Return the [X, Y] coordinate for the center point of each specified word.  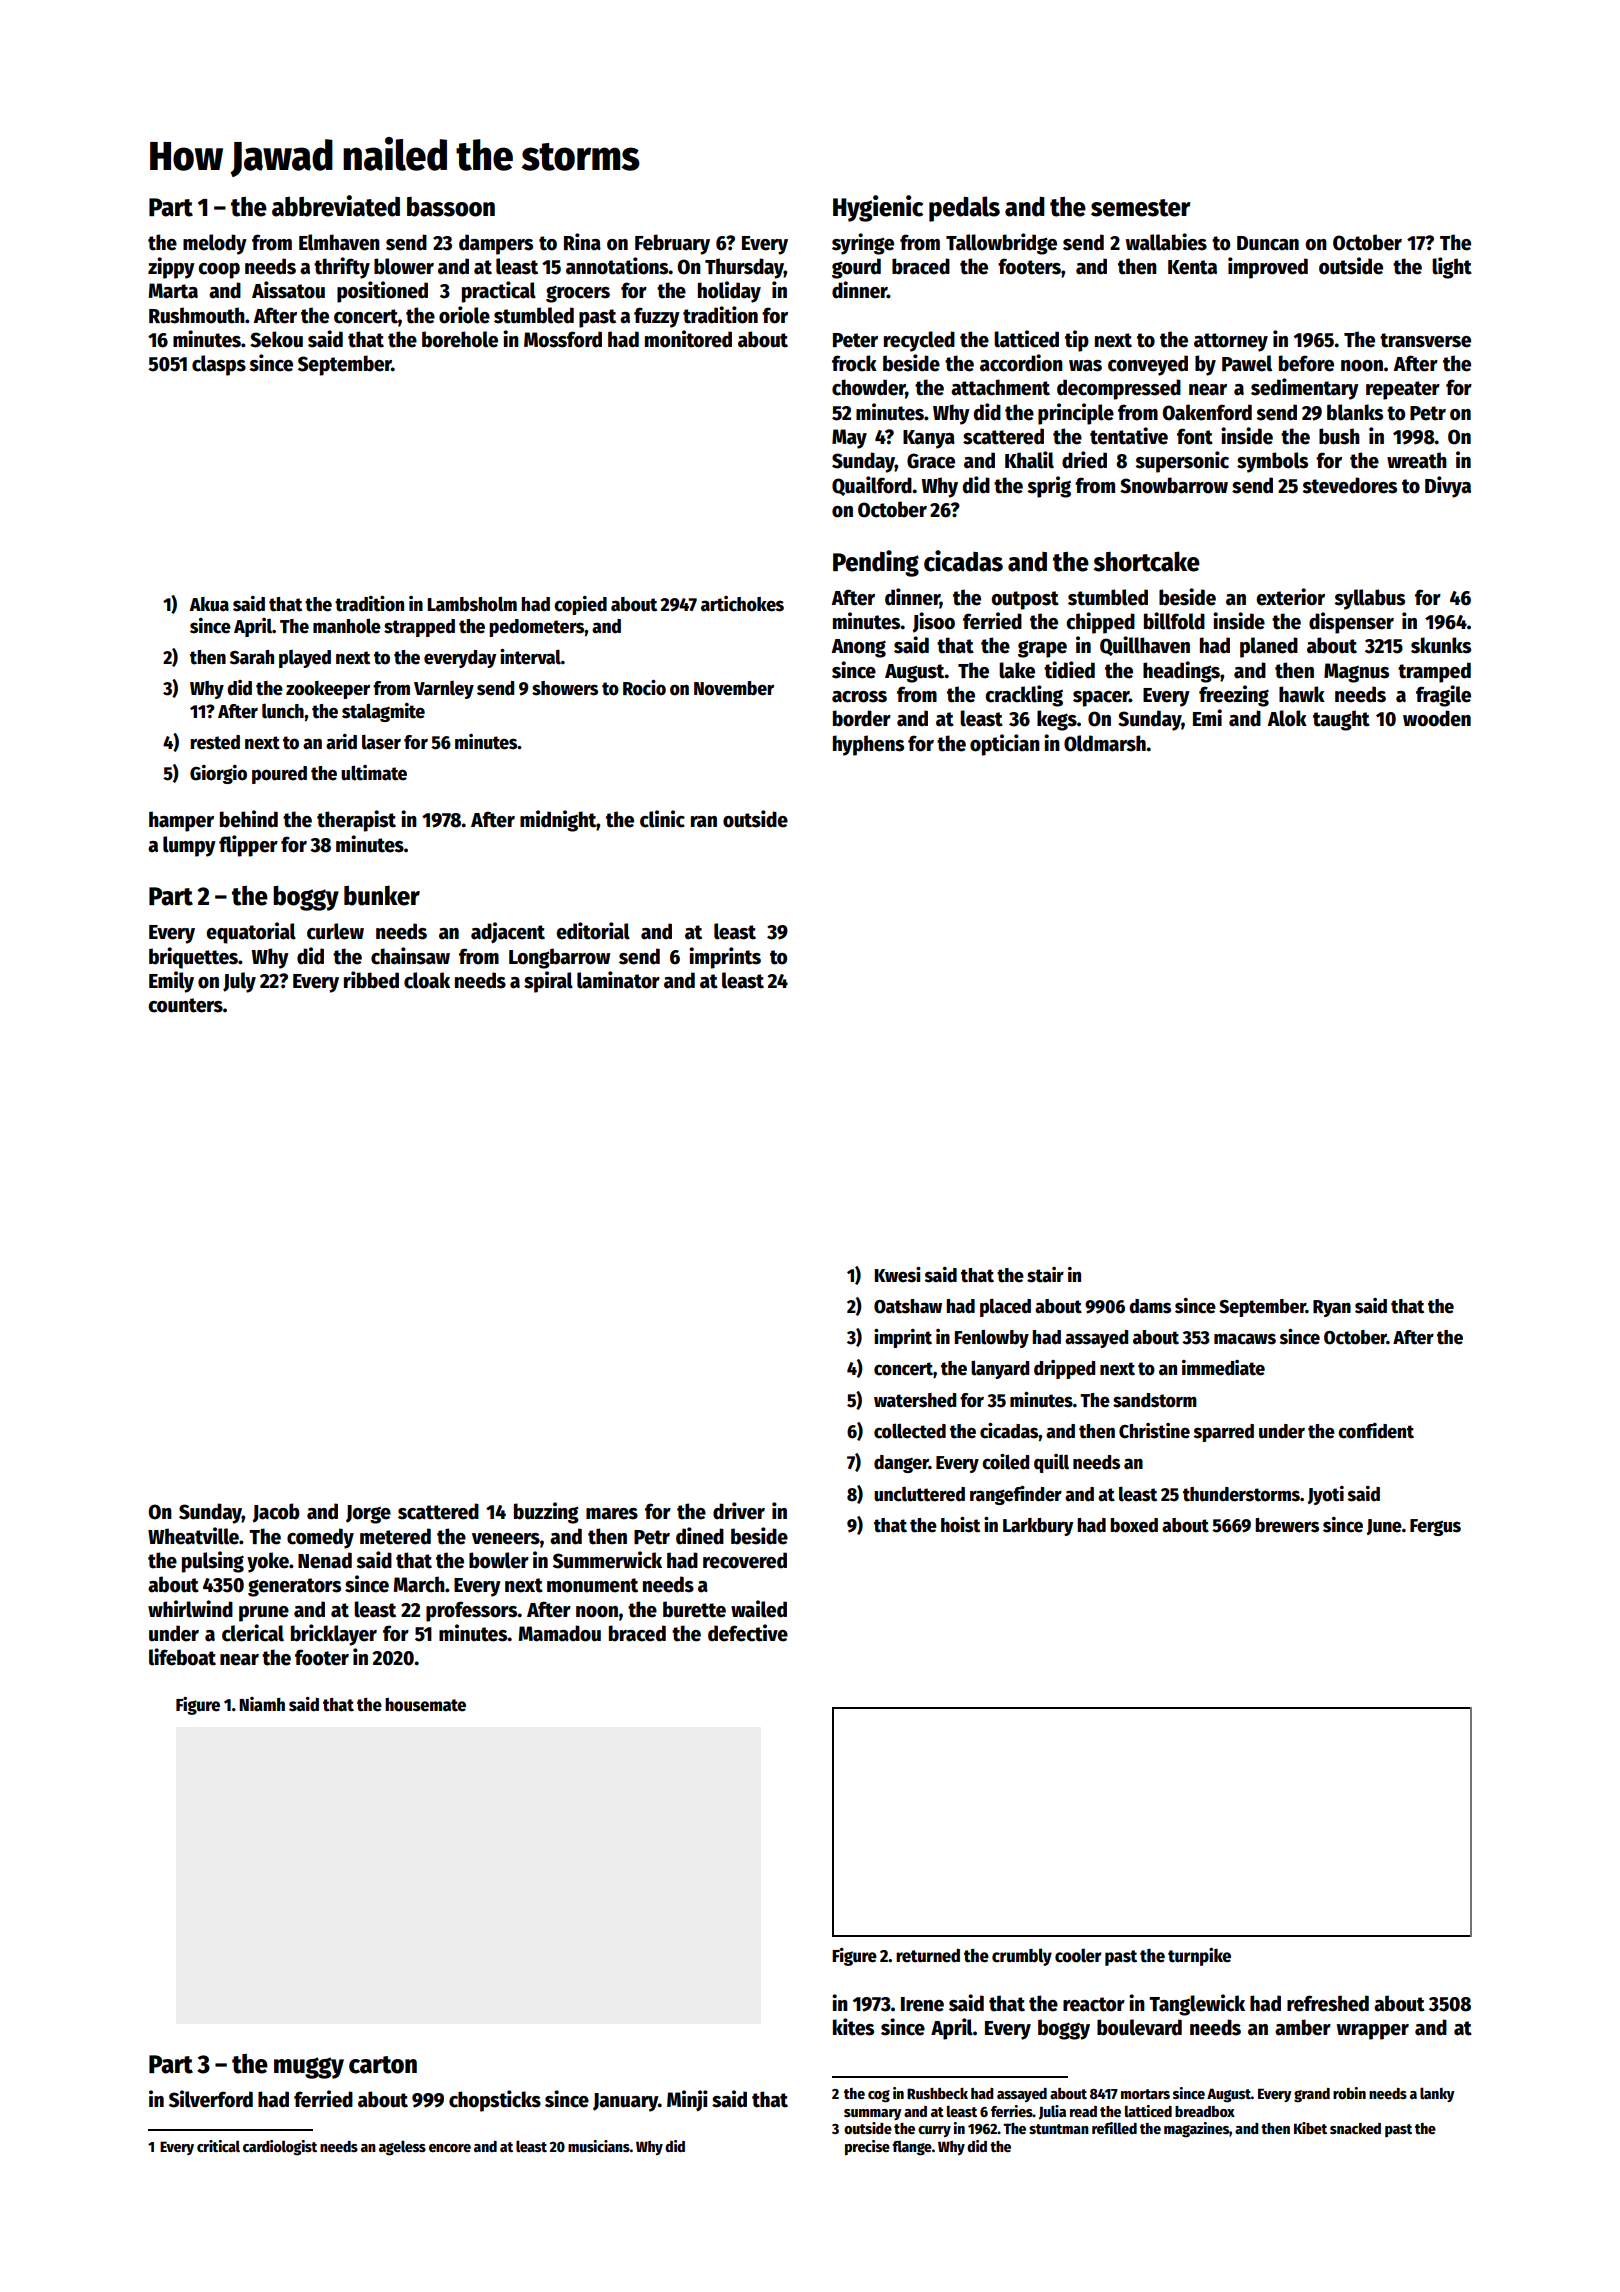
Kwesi [898, 1275]
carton [383, 2065]
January [625, 2102]
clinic [662, 819]
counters [185, 1005]
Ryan [1332, 1308]
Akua [209, 604]
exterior [1290, 597]
